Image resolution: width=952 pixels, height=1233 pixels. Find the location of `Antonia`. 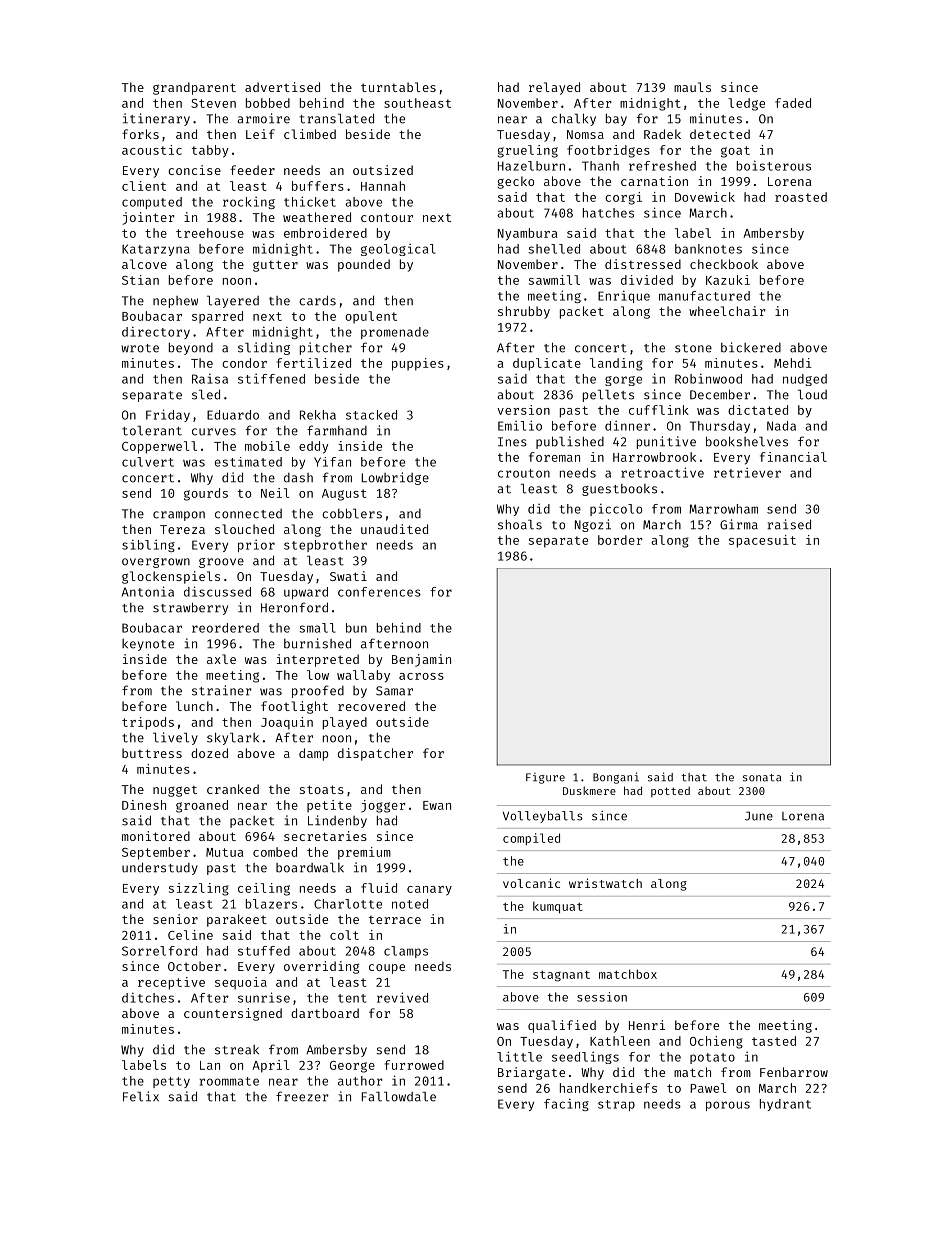

Antonia is located at coordinates (148, 591).
